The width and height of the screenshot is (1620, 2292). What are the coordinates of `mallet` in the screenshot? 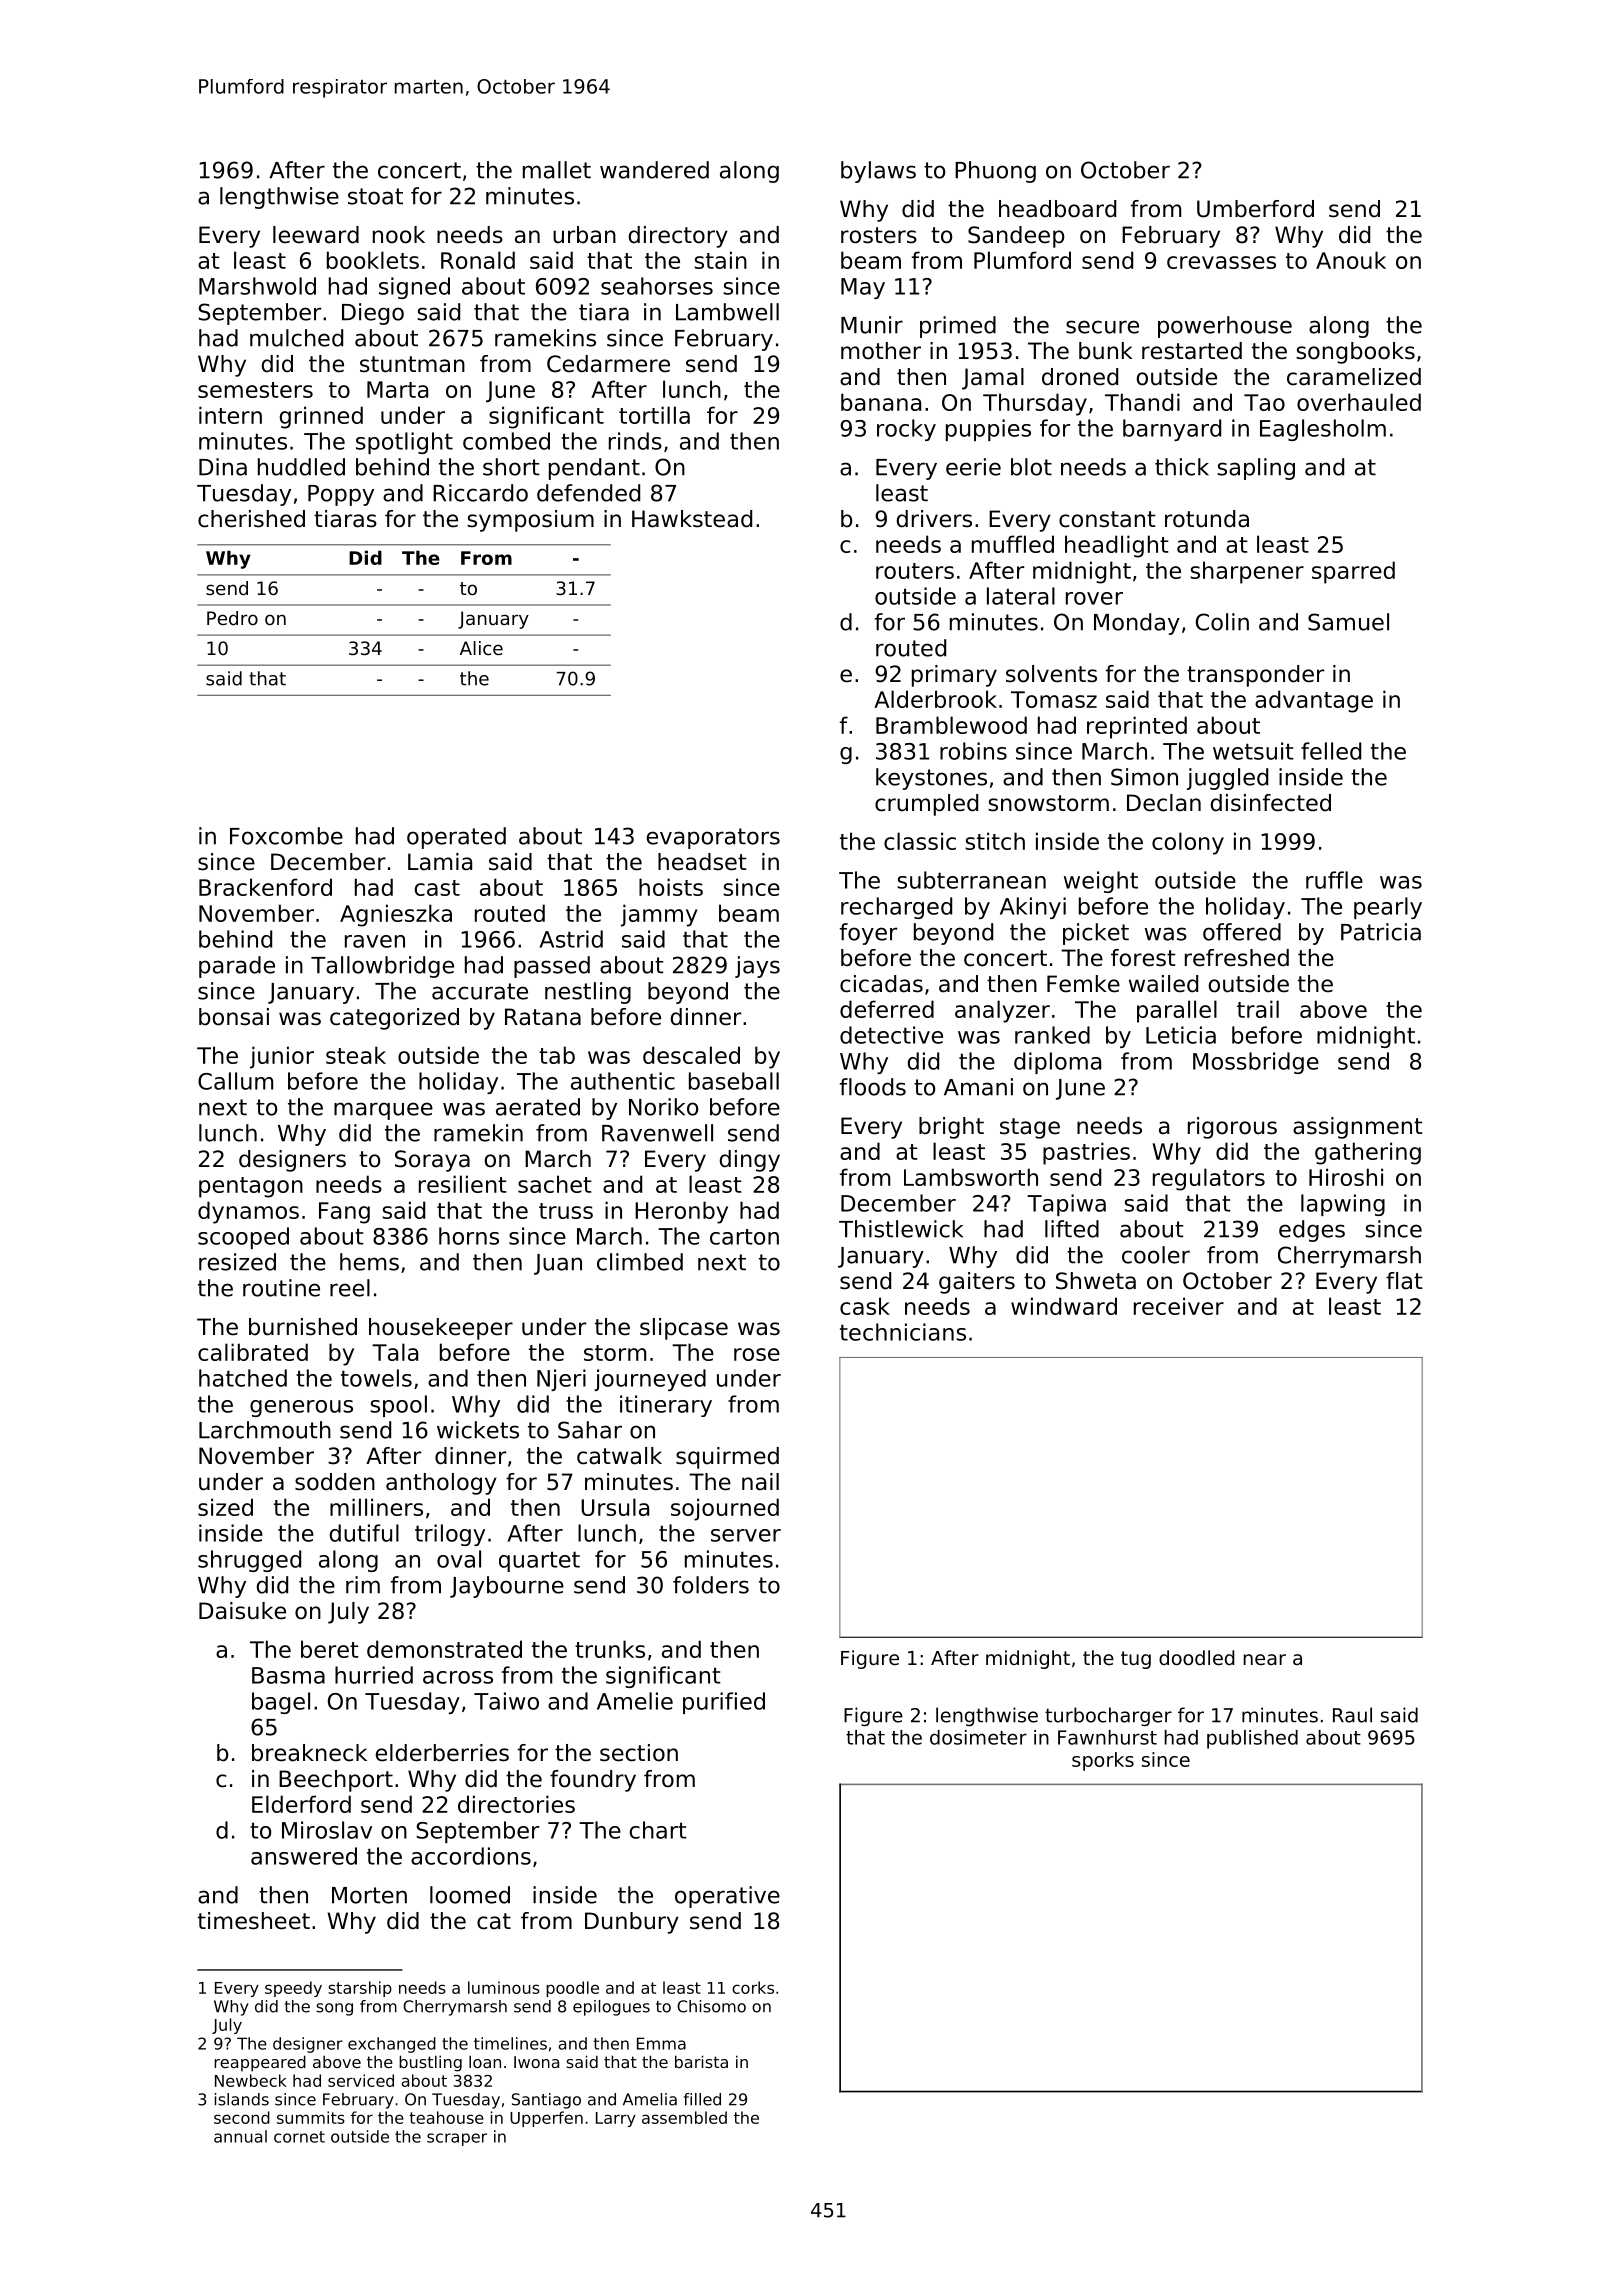 It's located at (557, 170).
